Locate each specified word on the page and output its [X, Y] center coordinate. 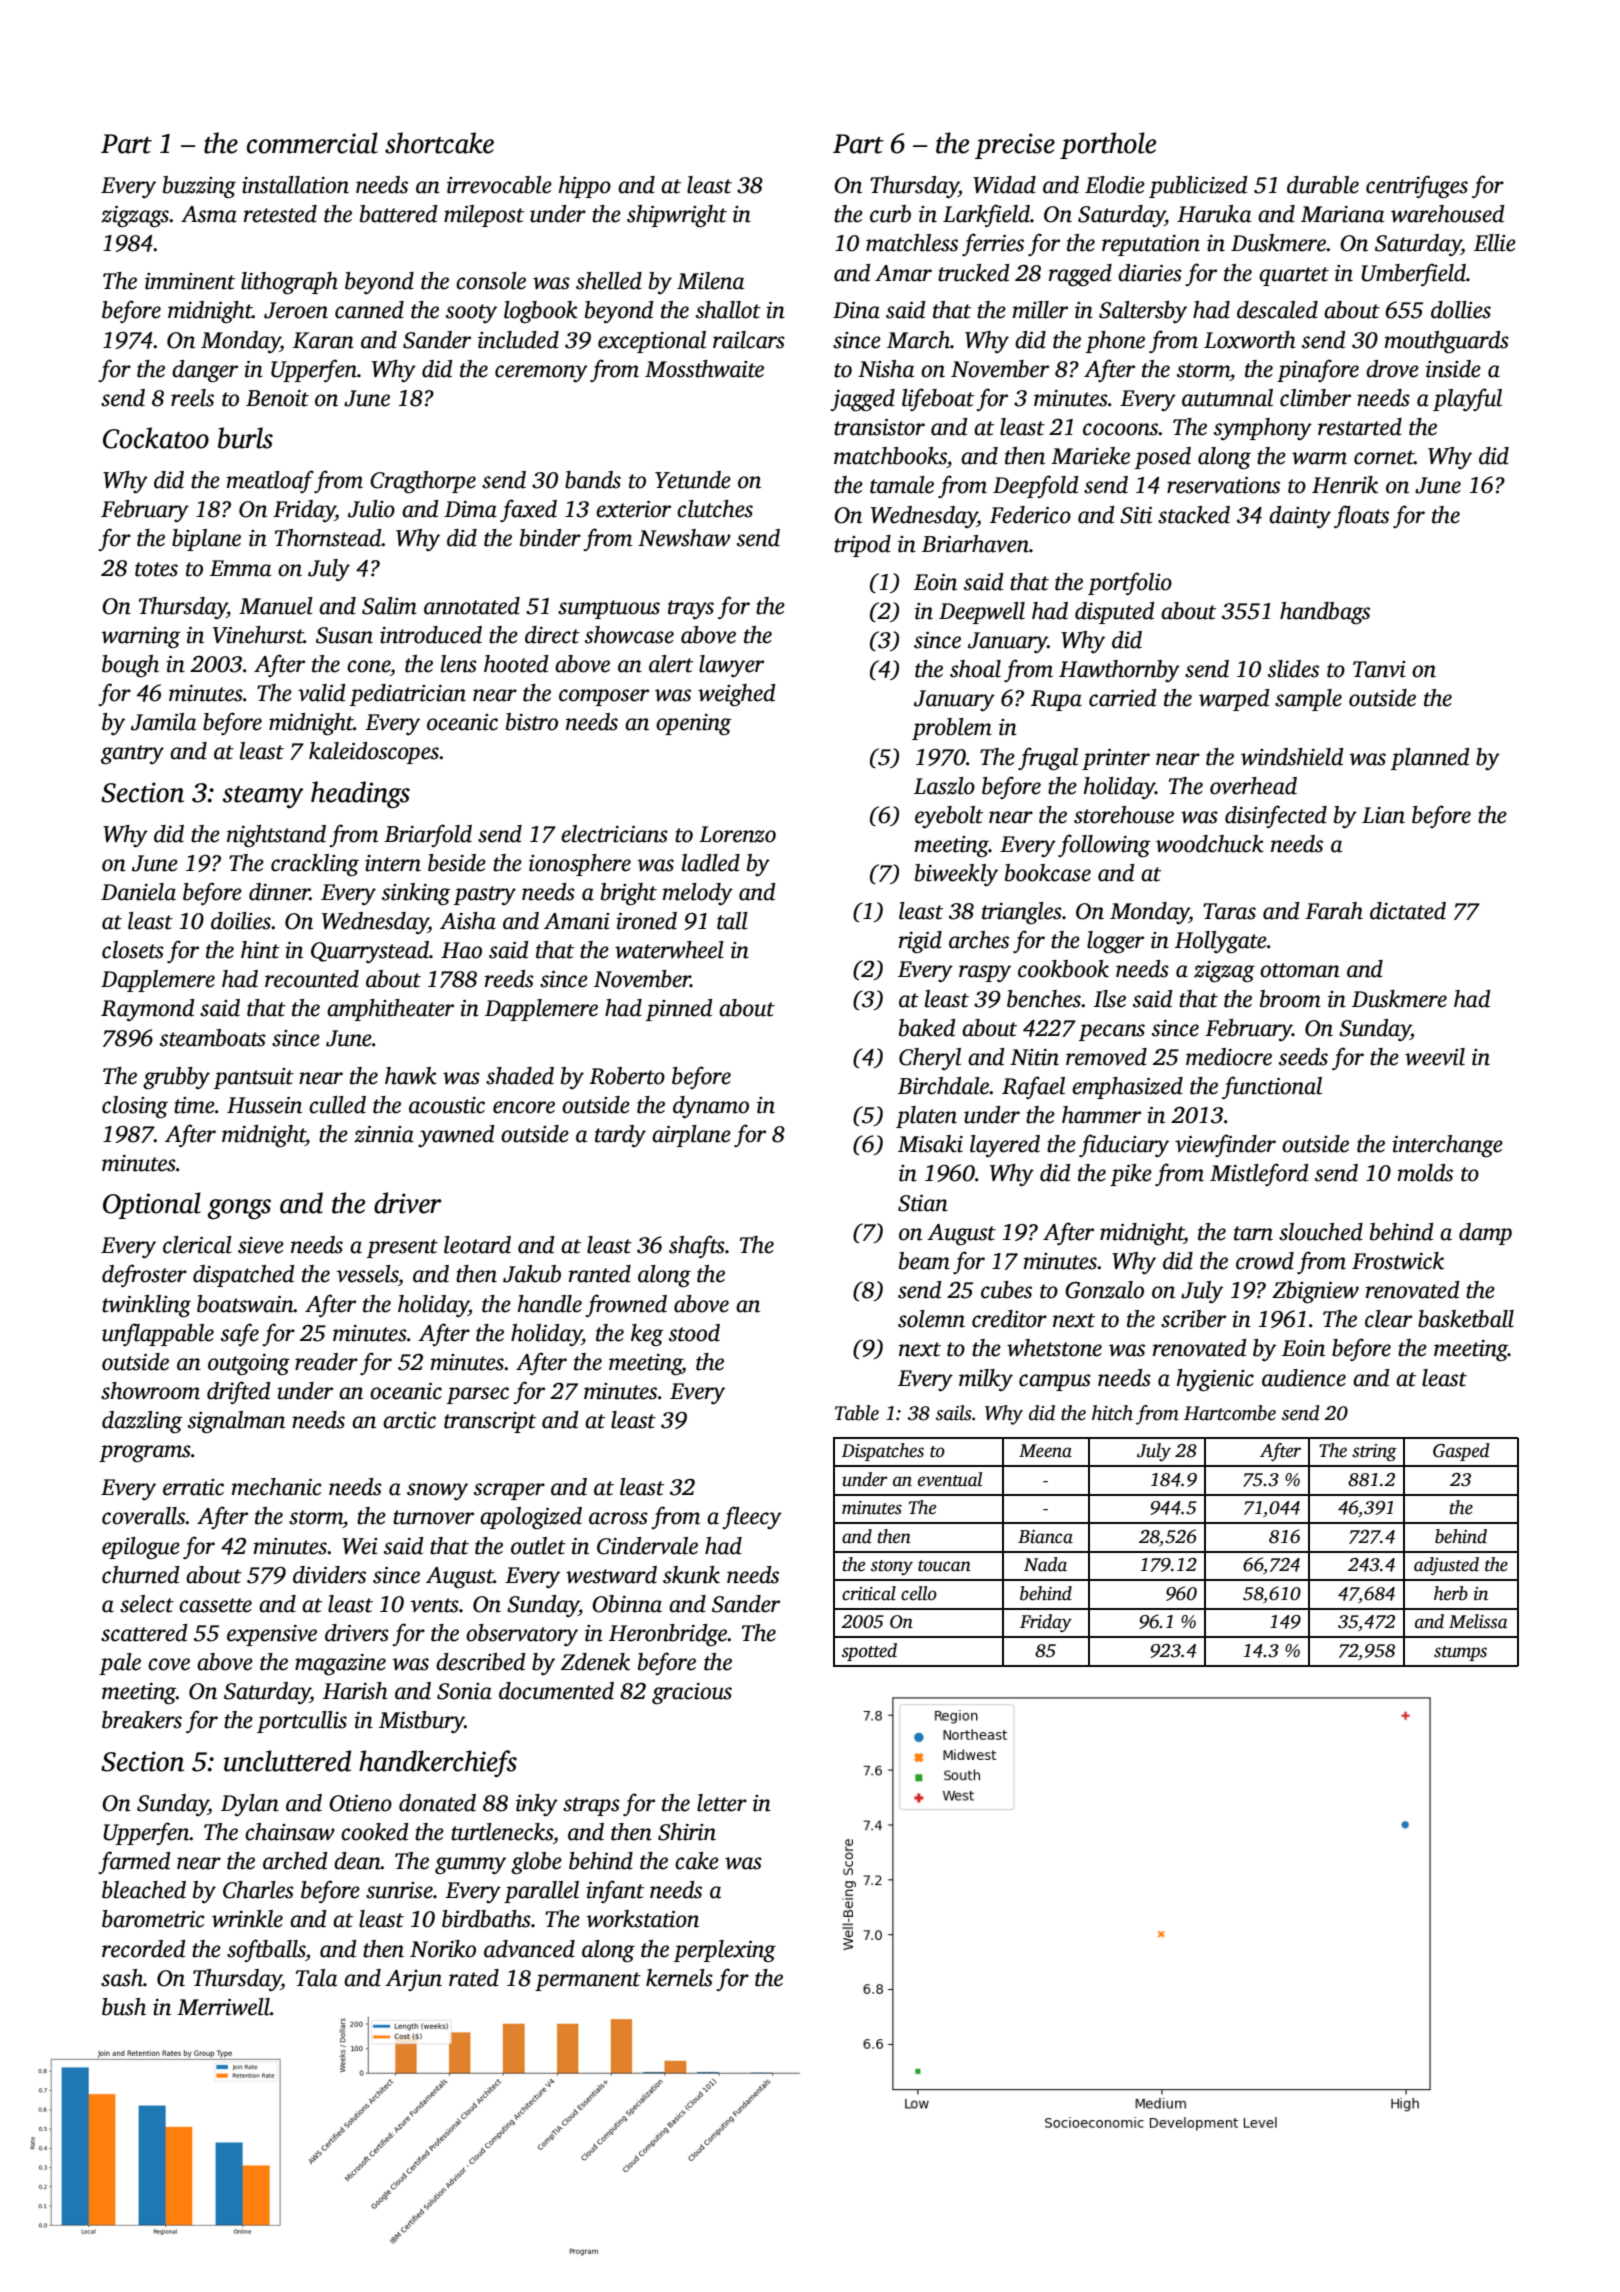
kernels [679, 1978]
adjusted [1446, 1566]
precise [1015, 146]
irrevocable [499, 185]
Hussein [264, 1105]
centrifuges [1417, 186]
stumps [1460, 1653]
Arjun [413, 1980]
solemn [931, 1319]
